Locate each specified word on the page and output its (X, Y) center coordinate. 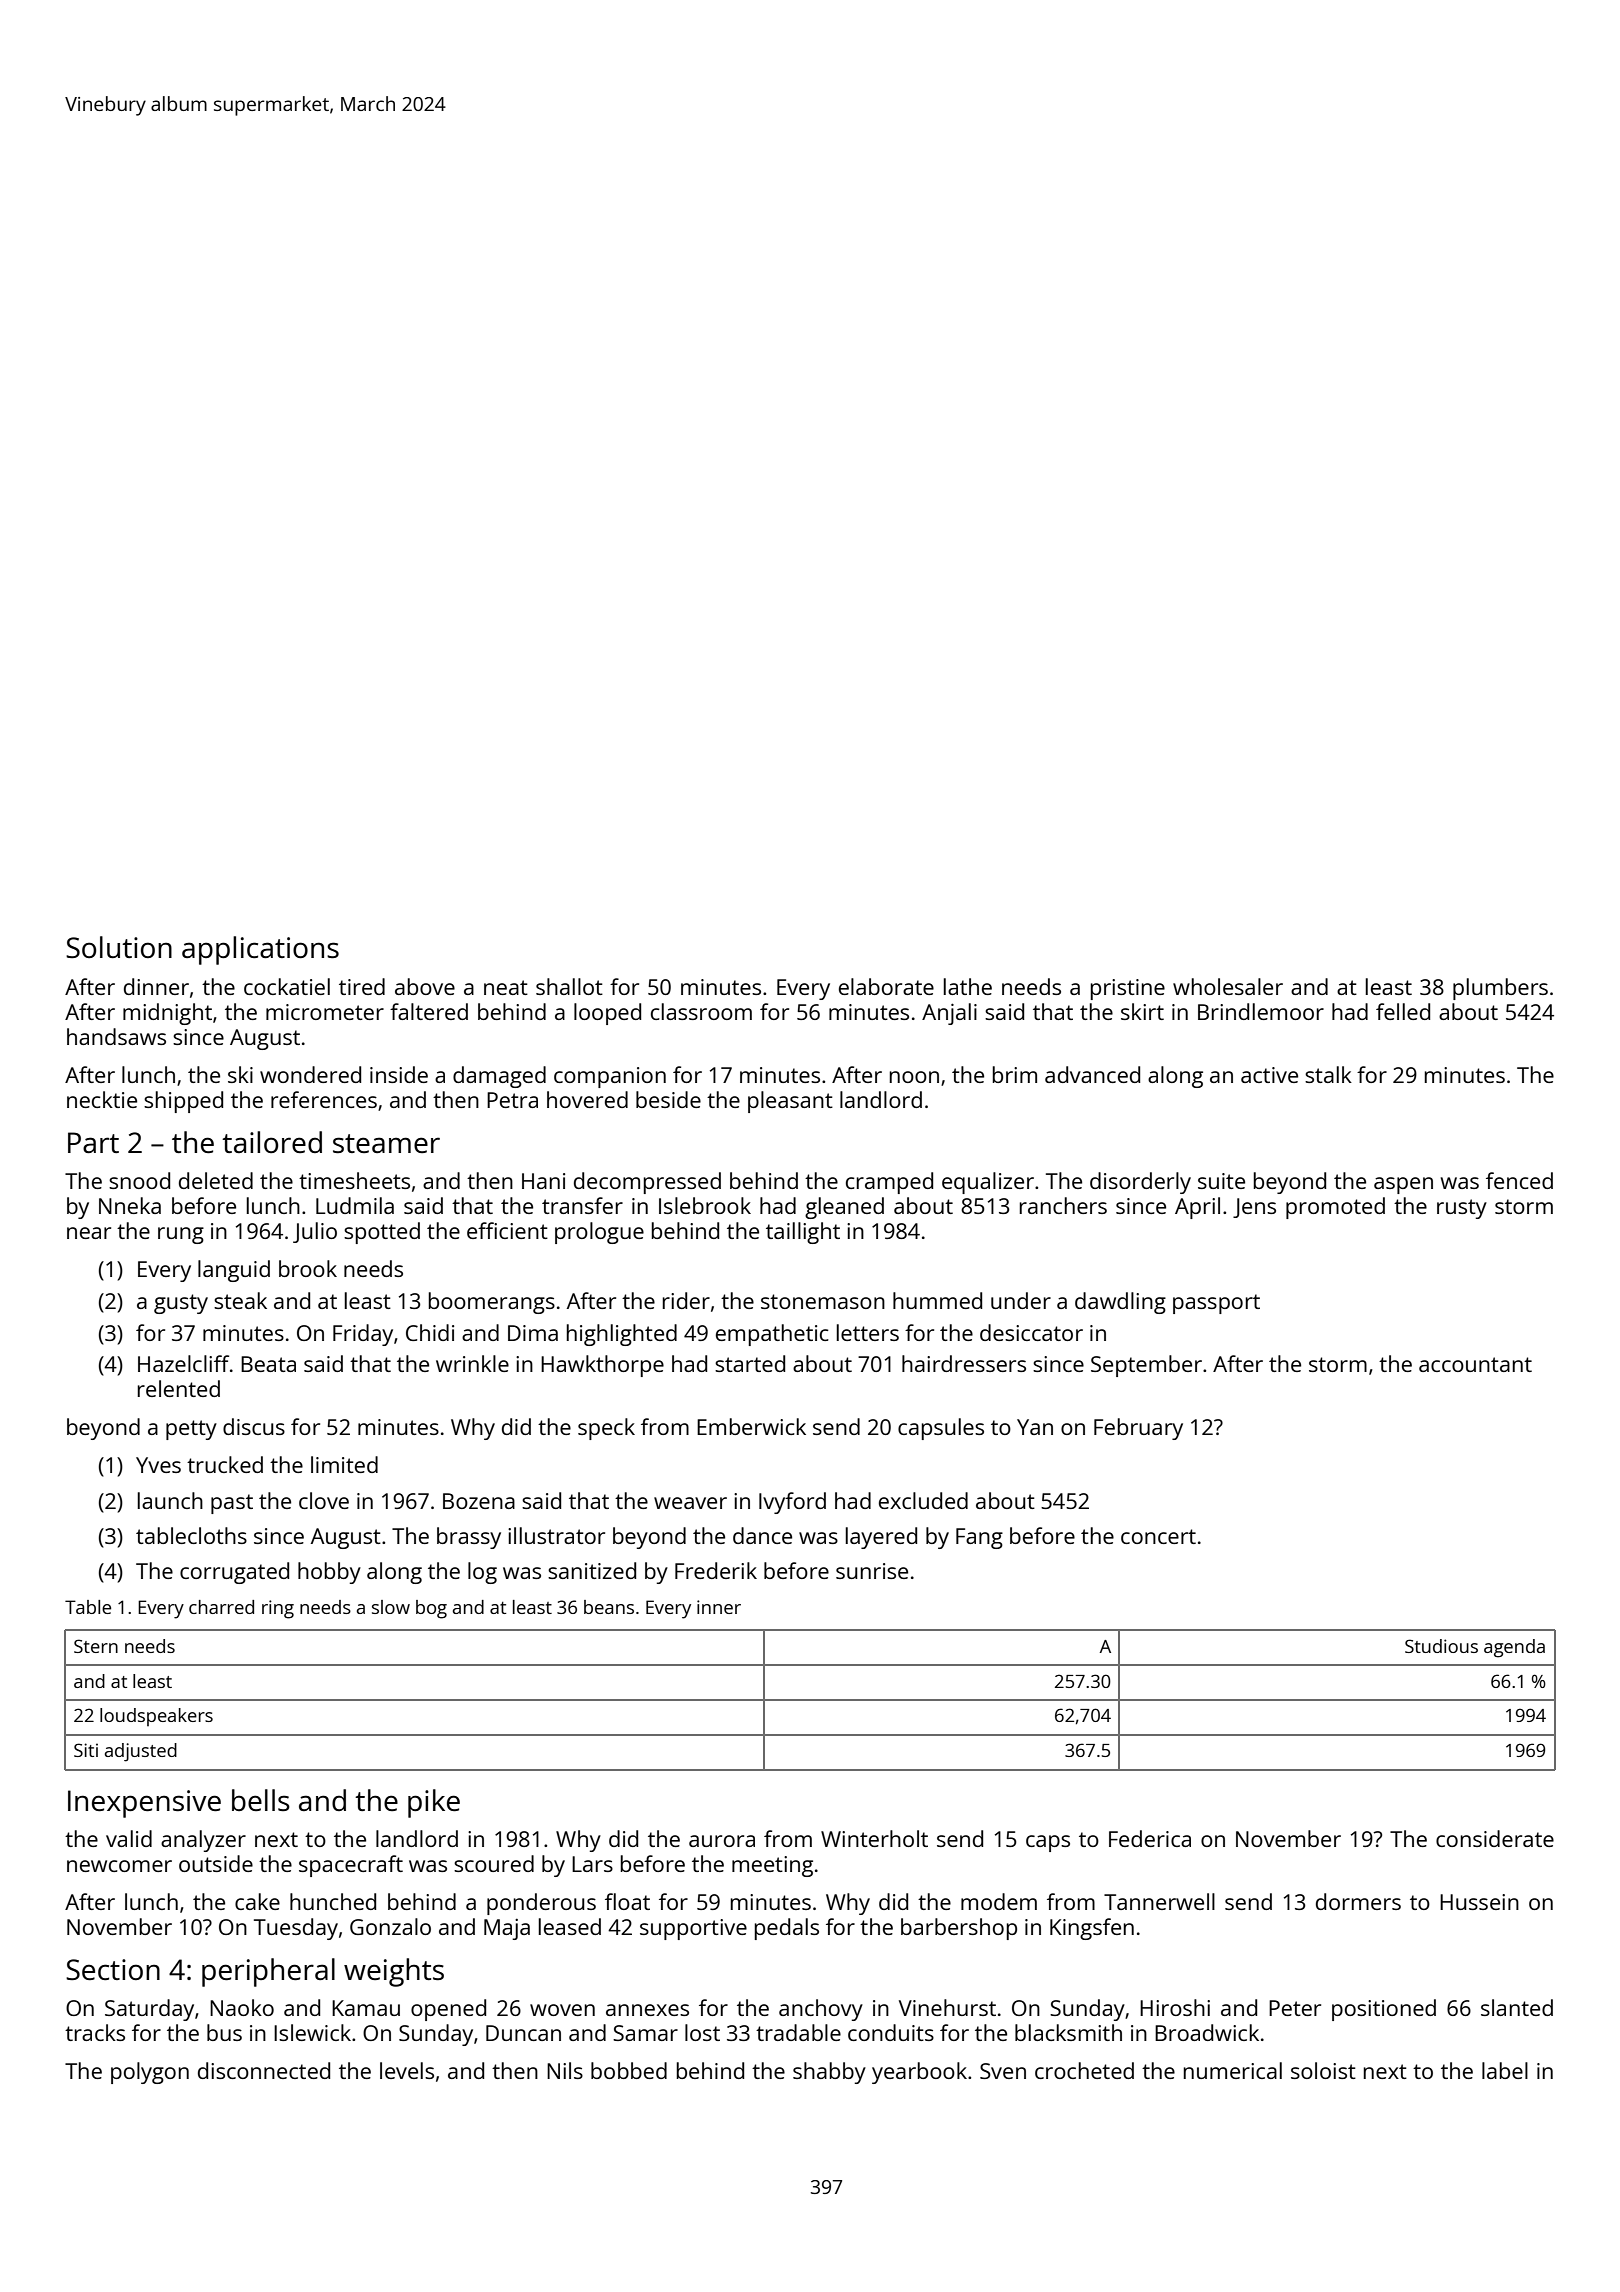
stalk (1328, 1074)
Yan (1035, 1427)
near (89, 1233)
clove (324, 1500)
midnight (167, 1014)
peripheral (268, 1972)
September (1146, 1366)
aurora (722, 1841)
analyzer (203, 1841)
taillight (803, 1233)
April (1197, 1208)
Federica (1150, 1838)
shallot (569, 986)
